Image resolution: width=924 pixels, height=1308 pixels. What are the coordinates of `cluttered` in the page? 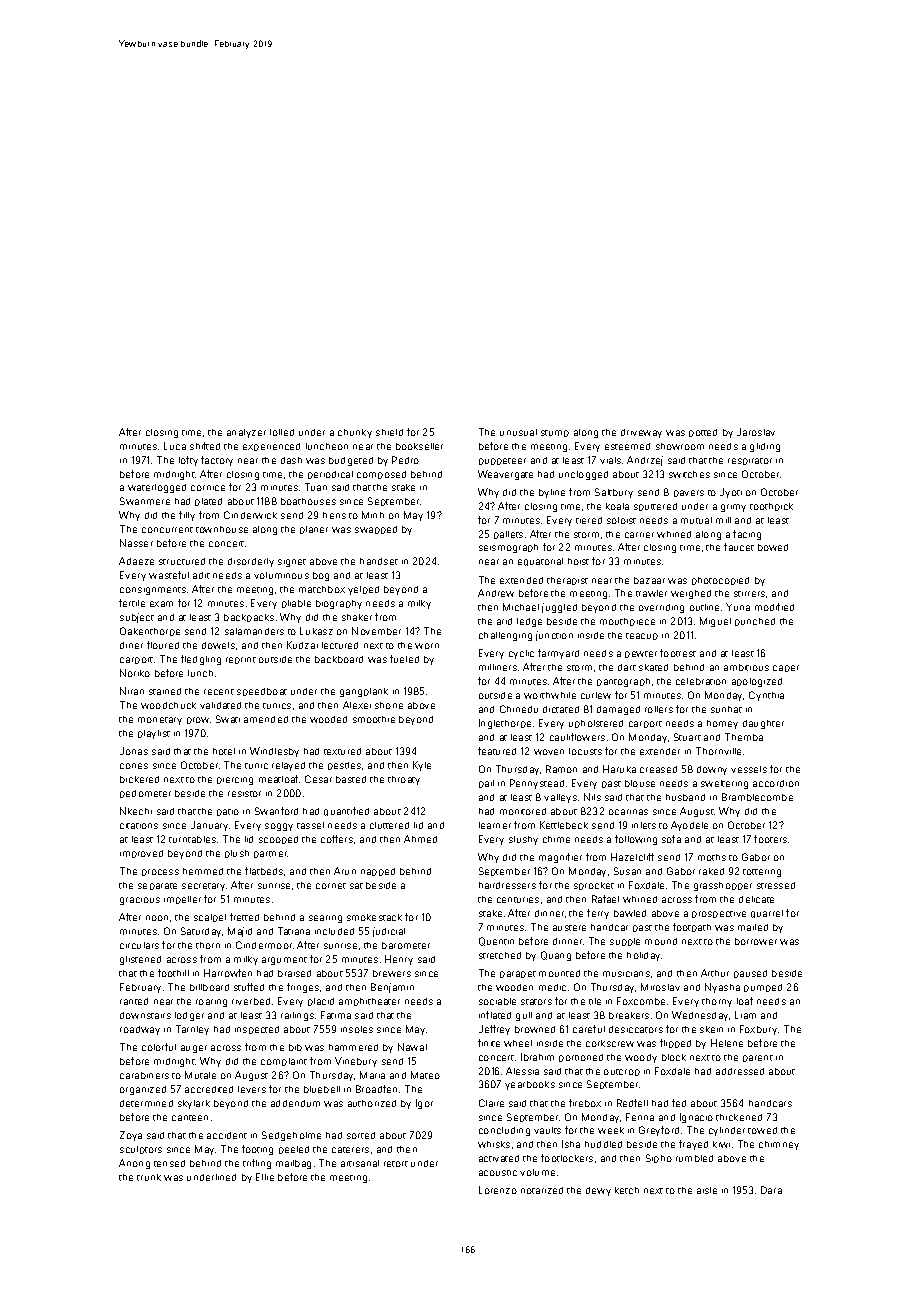 It's located at (389, 825).
